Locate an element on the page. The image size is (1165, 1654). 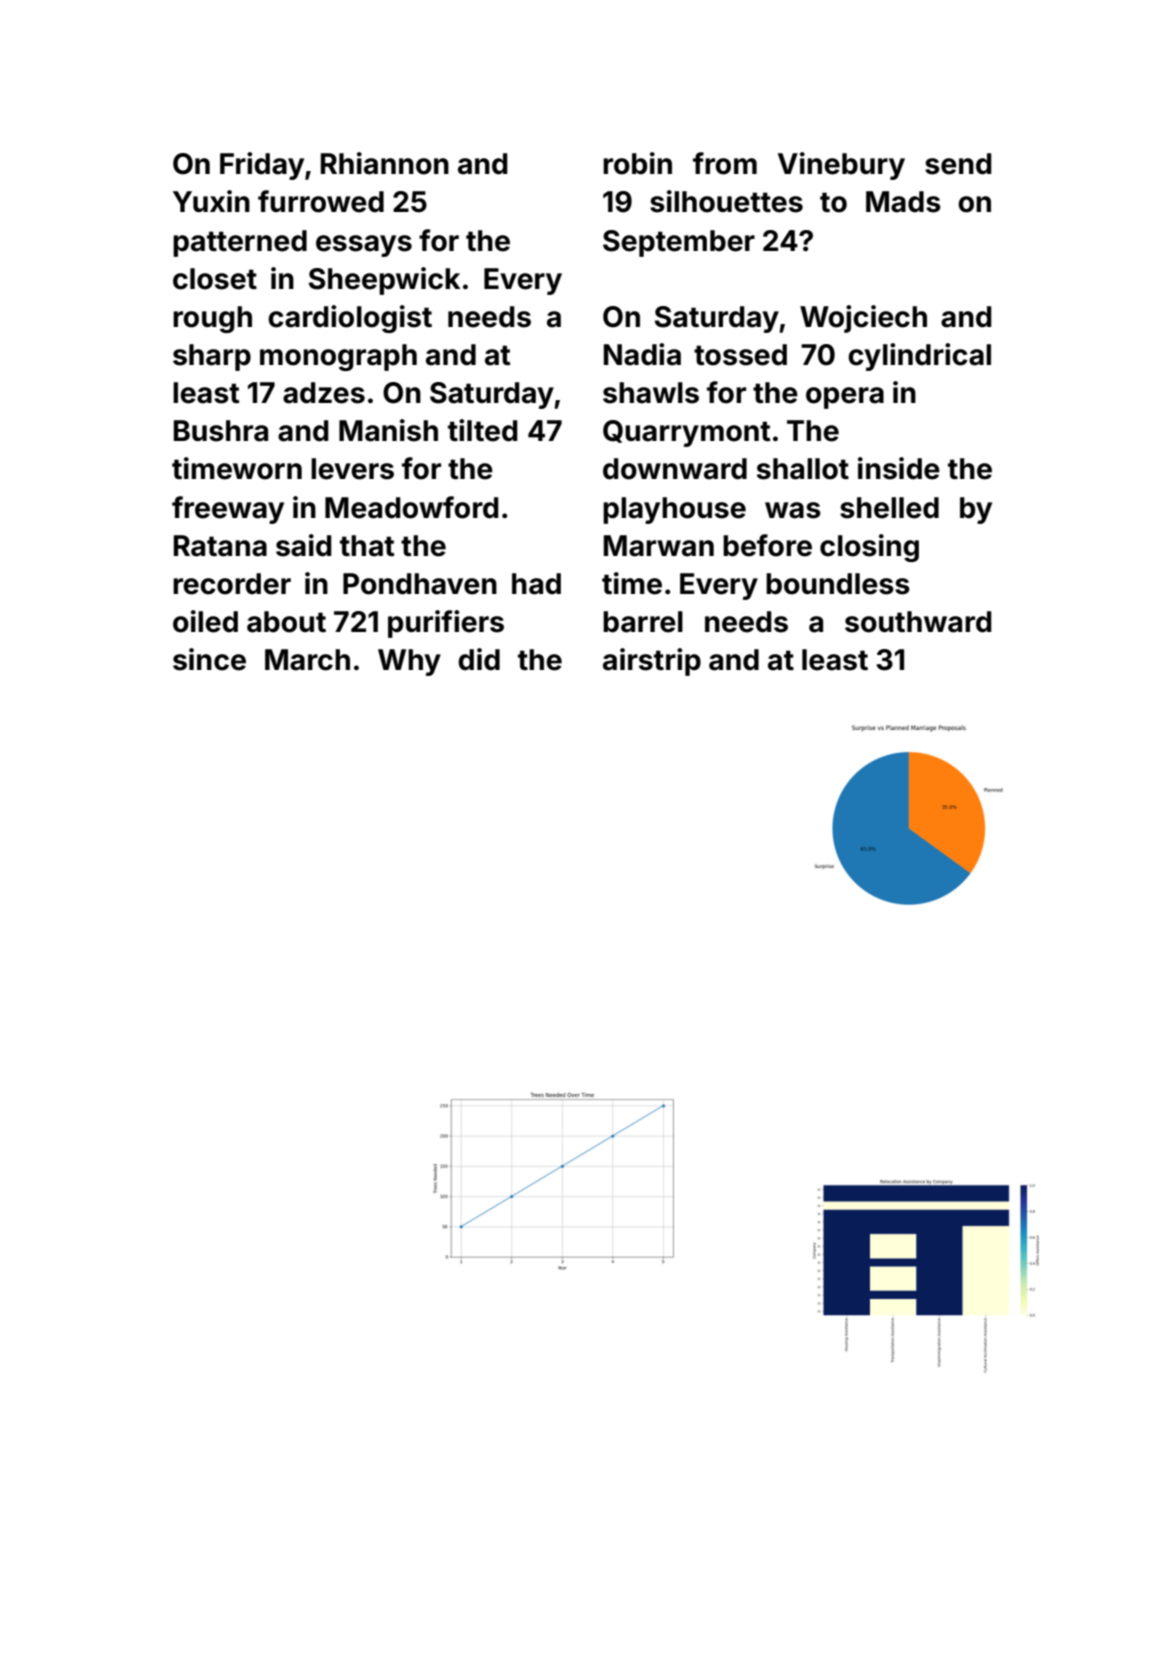
southward is located at coordinates (918, 622).
